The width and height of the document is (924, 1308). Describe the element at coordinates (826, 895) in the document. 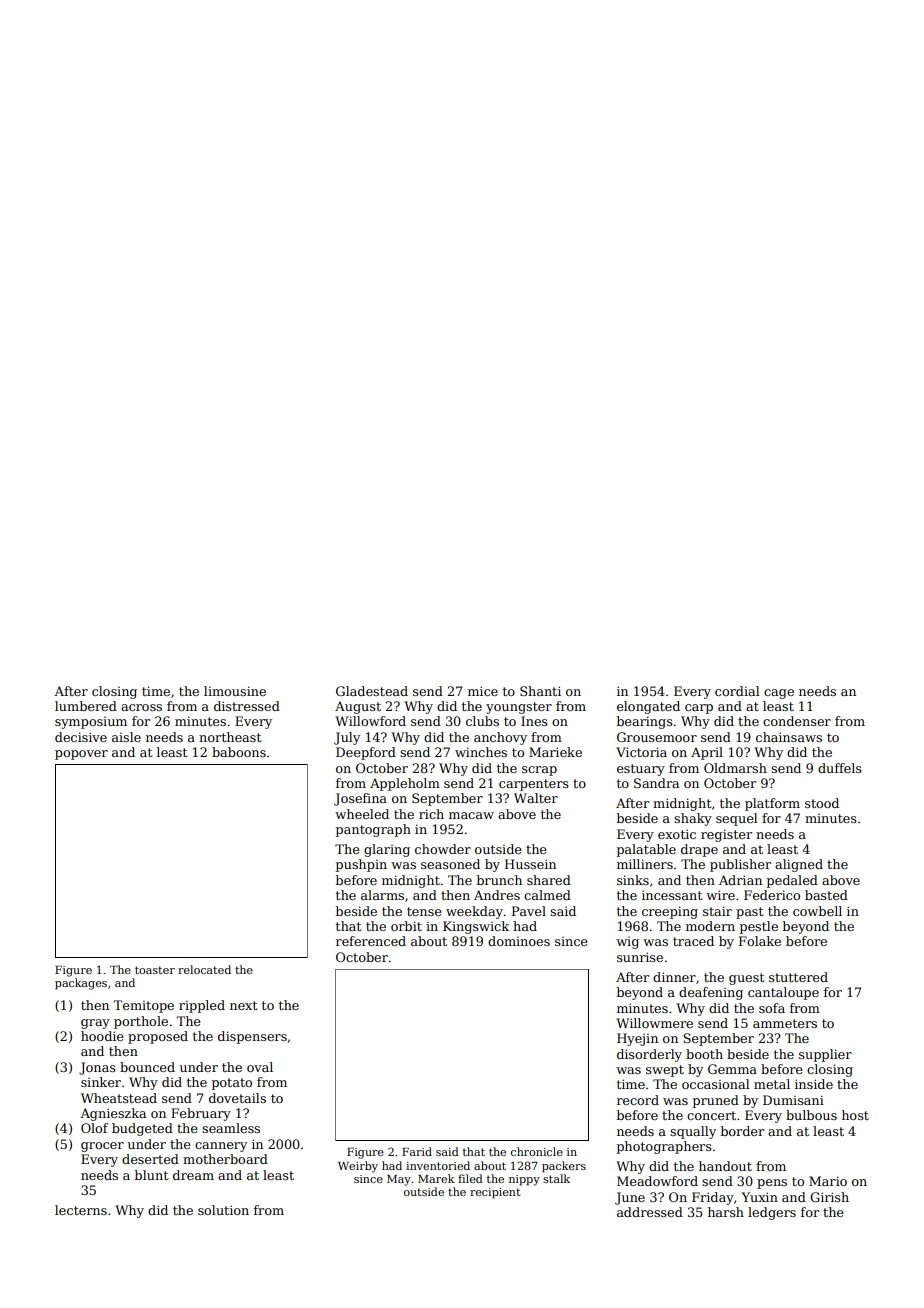

I see `basted` at that location.
